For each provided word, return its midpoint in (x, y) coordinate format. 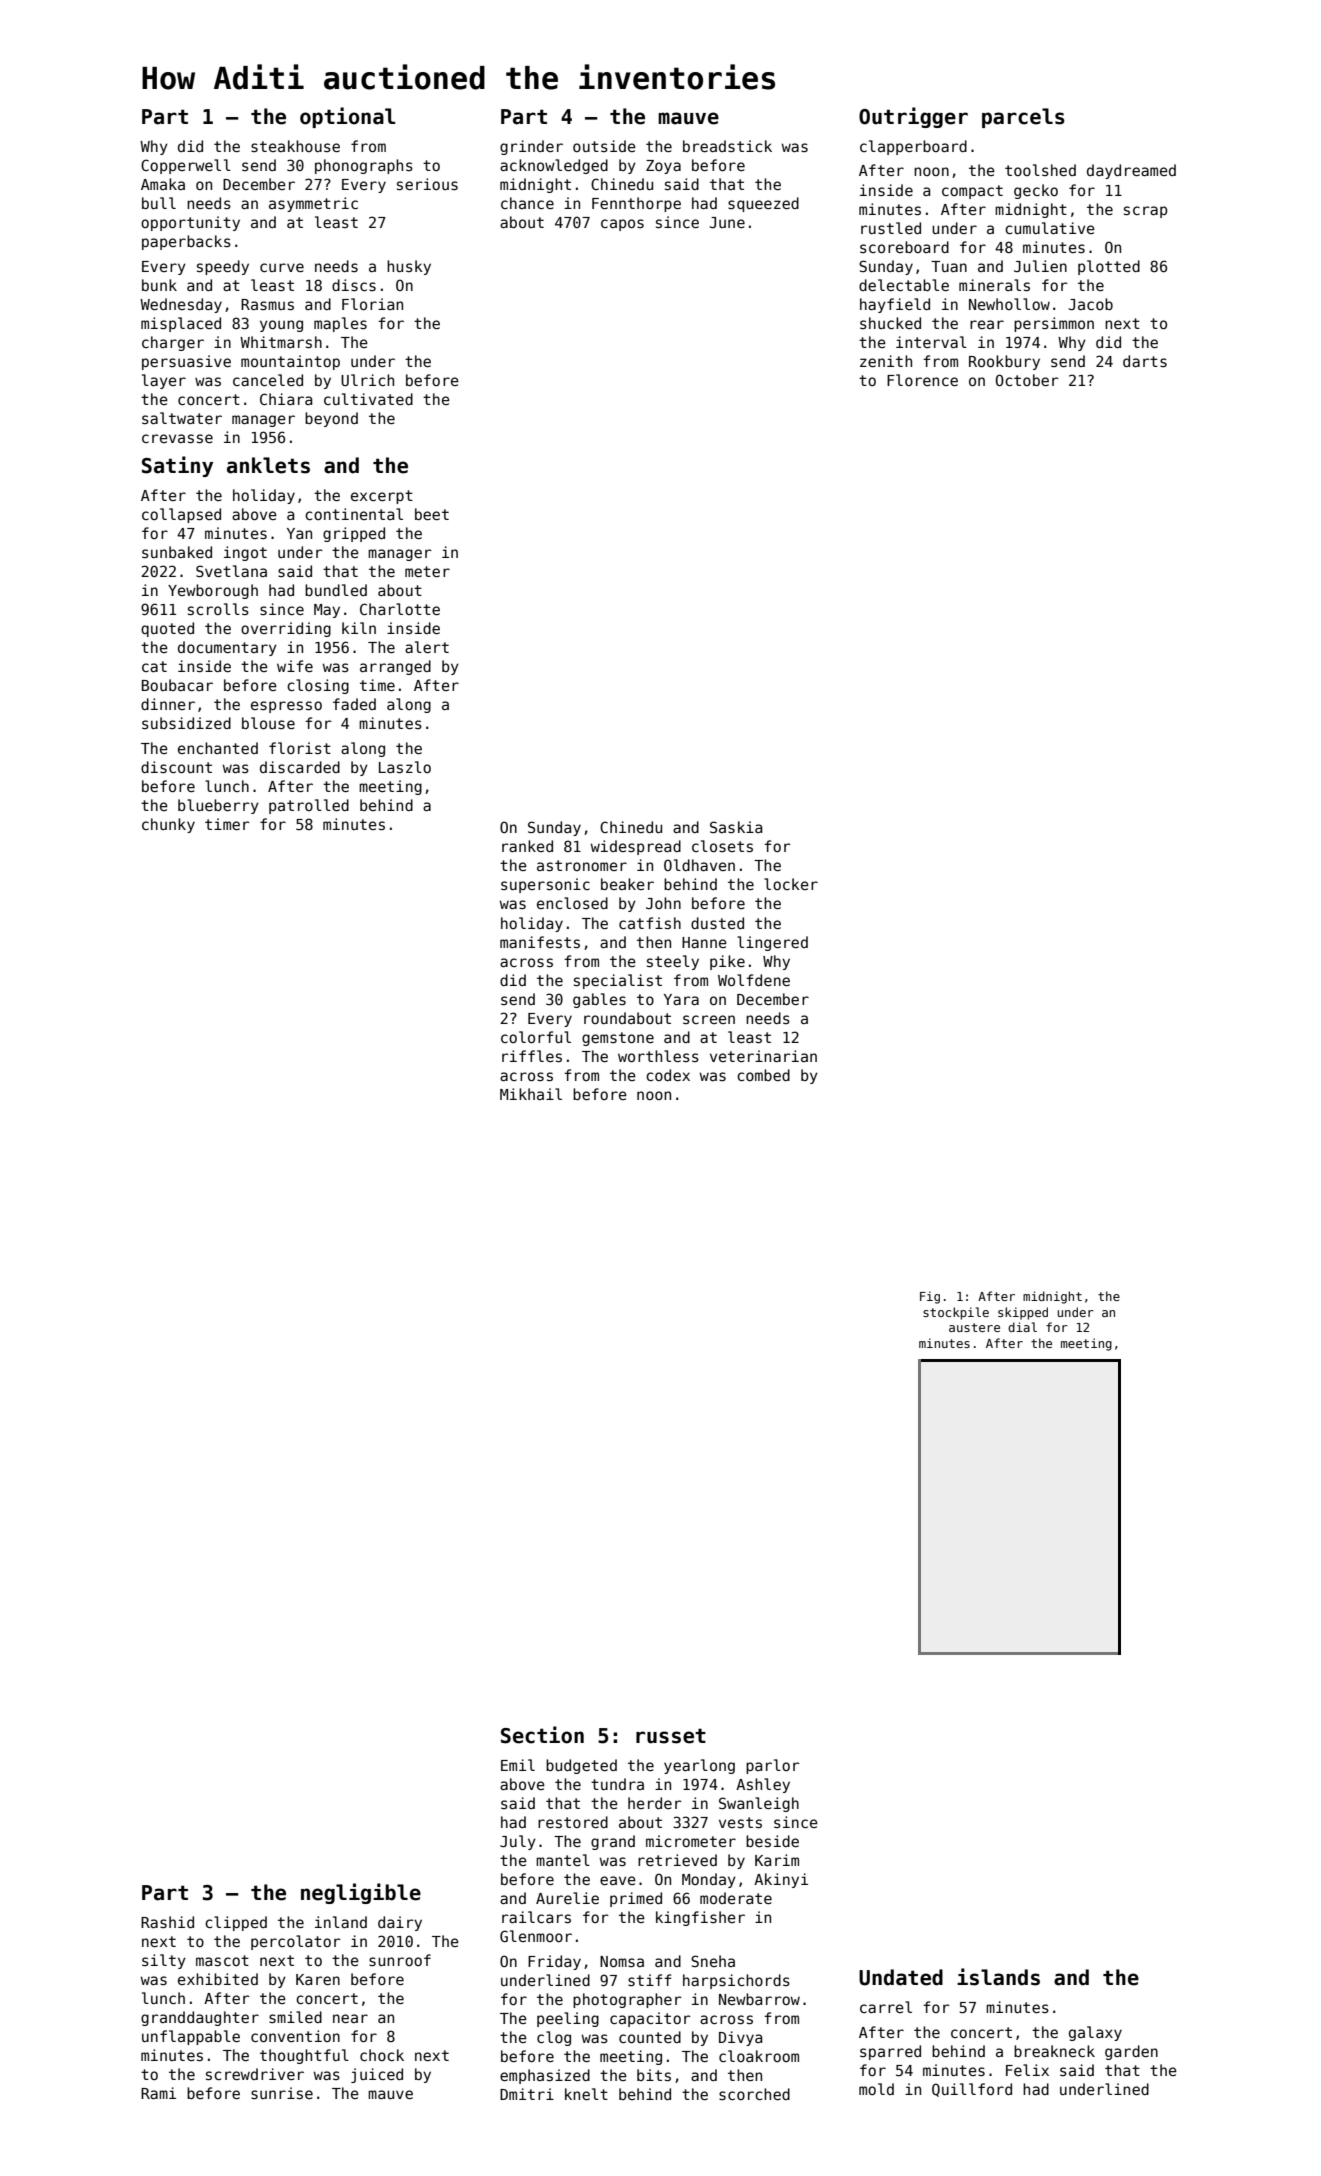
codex (668, 1075)
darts (1145, 361)
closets (722, 846)
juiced (377, 2075)
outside (604, 146)
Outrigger (913, 117)
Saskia (736, 827)
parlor (773, 1766)
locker (791, 884)
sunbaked (177, 552)
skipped (1023, 1313)
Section (542, 1735)
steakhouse (295, 146)
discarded (300, 767)
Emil (518, 1765)
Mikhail (531, 1094)
